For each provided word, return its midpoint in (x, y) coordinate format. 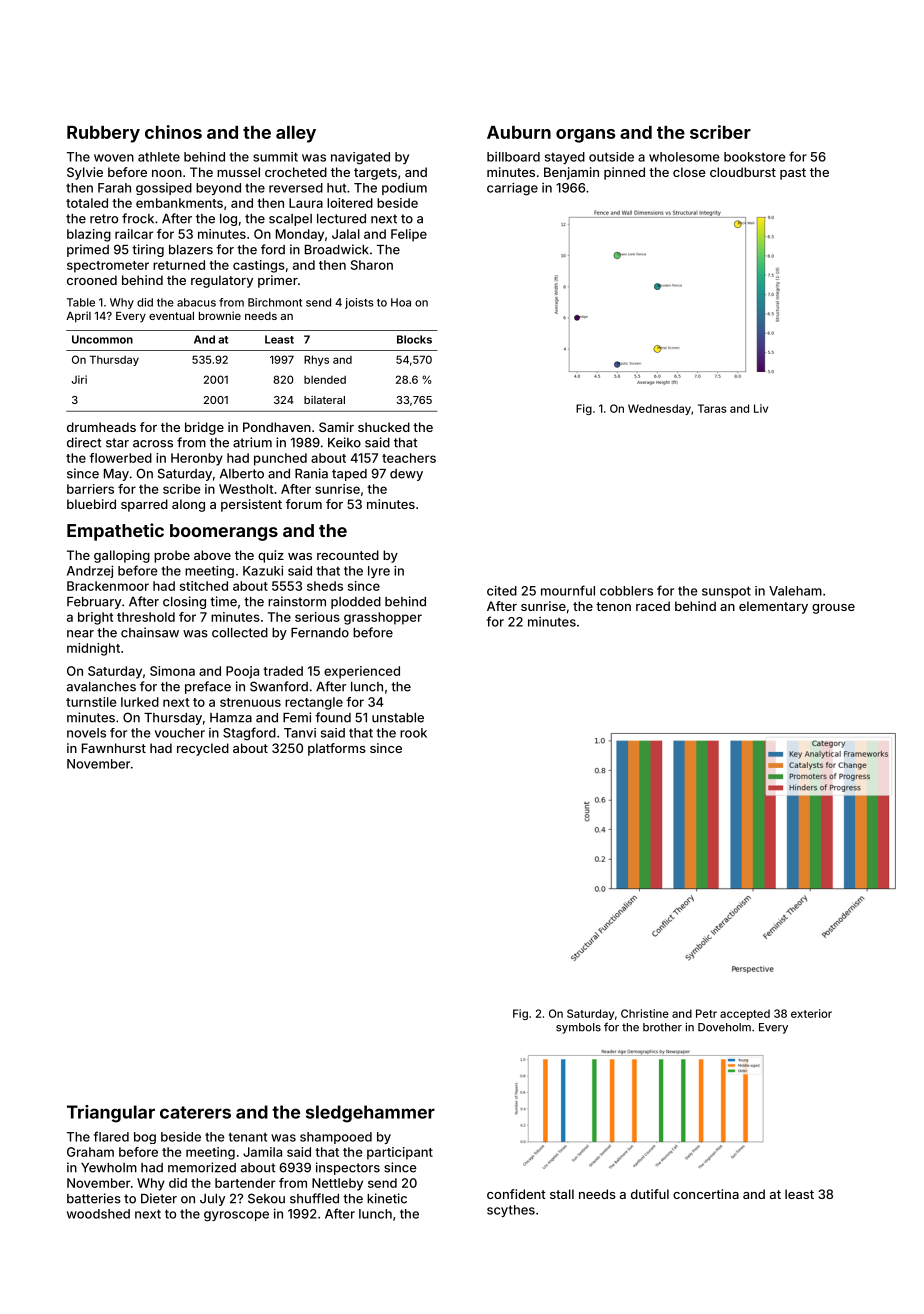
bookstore (755, 157)
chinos (173, 132)
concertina (706, 1194)
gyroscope (236, 1216)
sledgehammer (370, 1114)
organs (586, 136)
